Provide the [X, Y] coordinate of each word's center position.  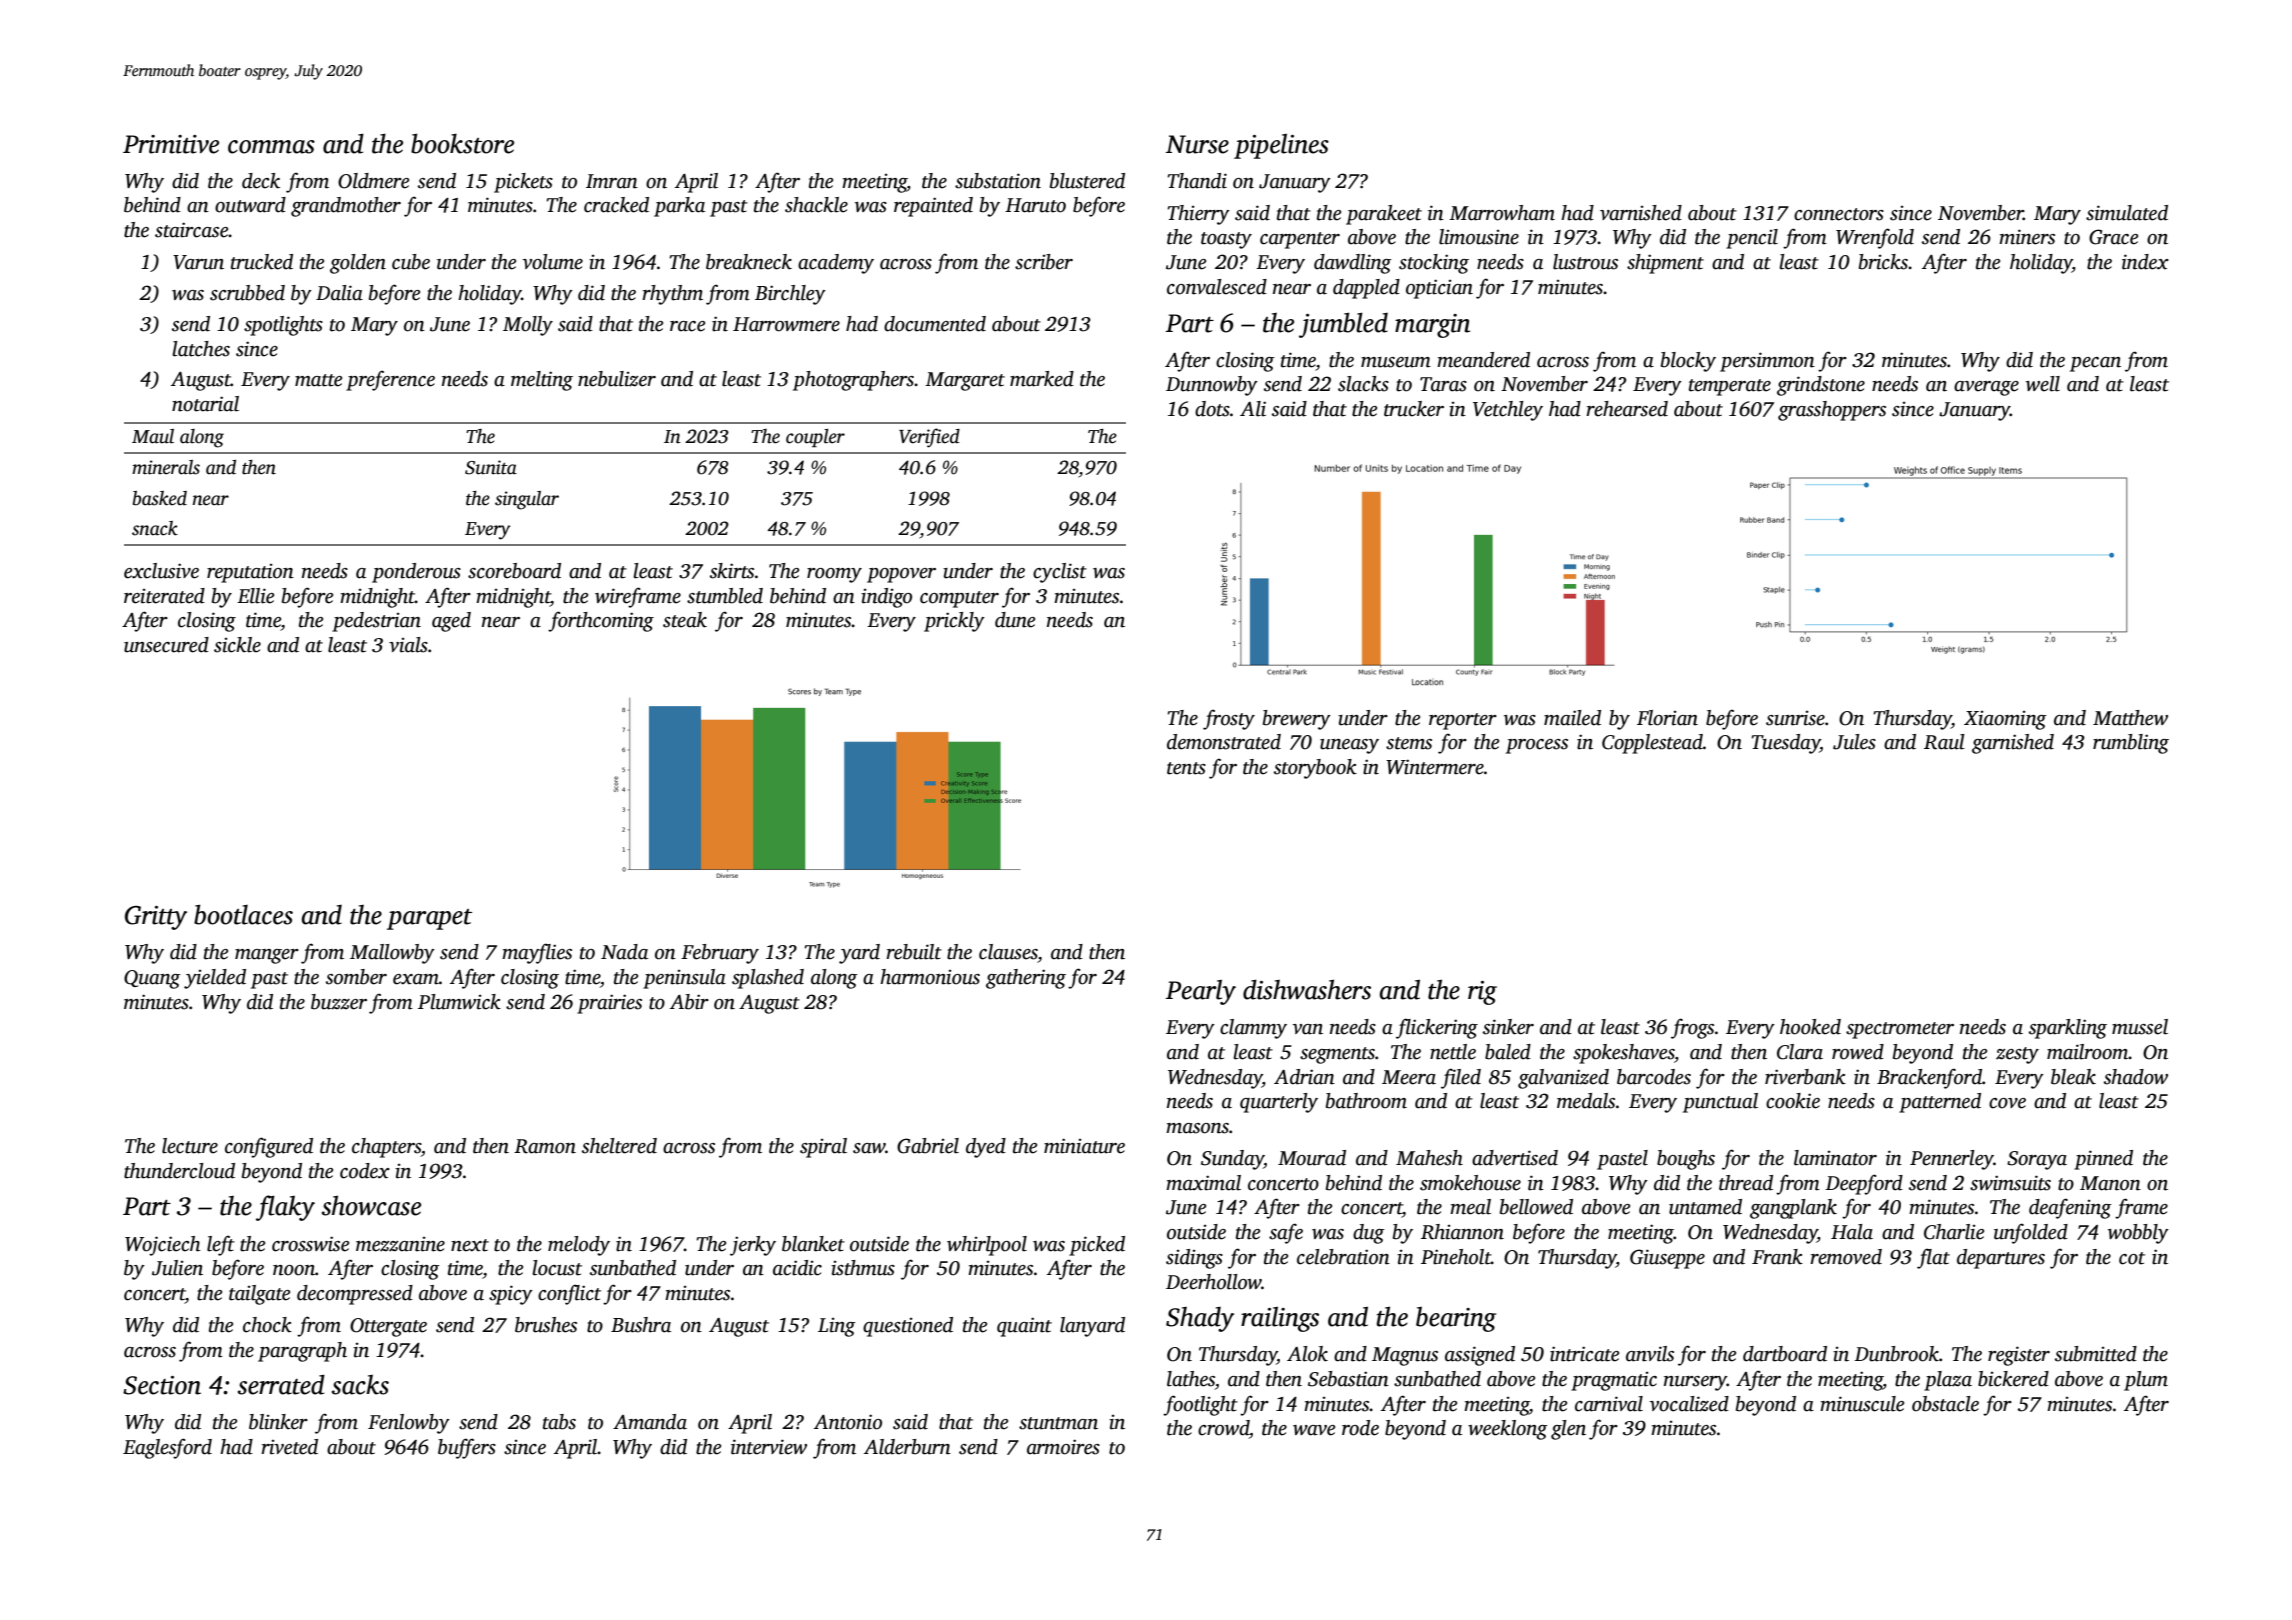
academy [836, 264]
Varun [198, 262]
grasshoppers [1832, 411]
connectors [1839, 214]
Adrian [1304, 1077]
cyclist [1060, 573]
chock [267, 1325]
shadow [2136, 1077]
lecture [190, 1146]
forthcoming [601, 621]
